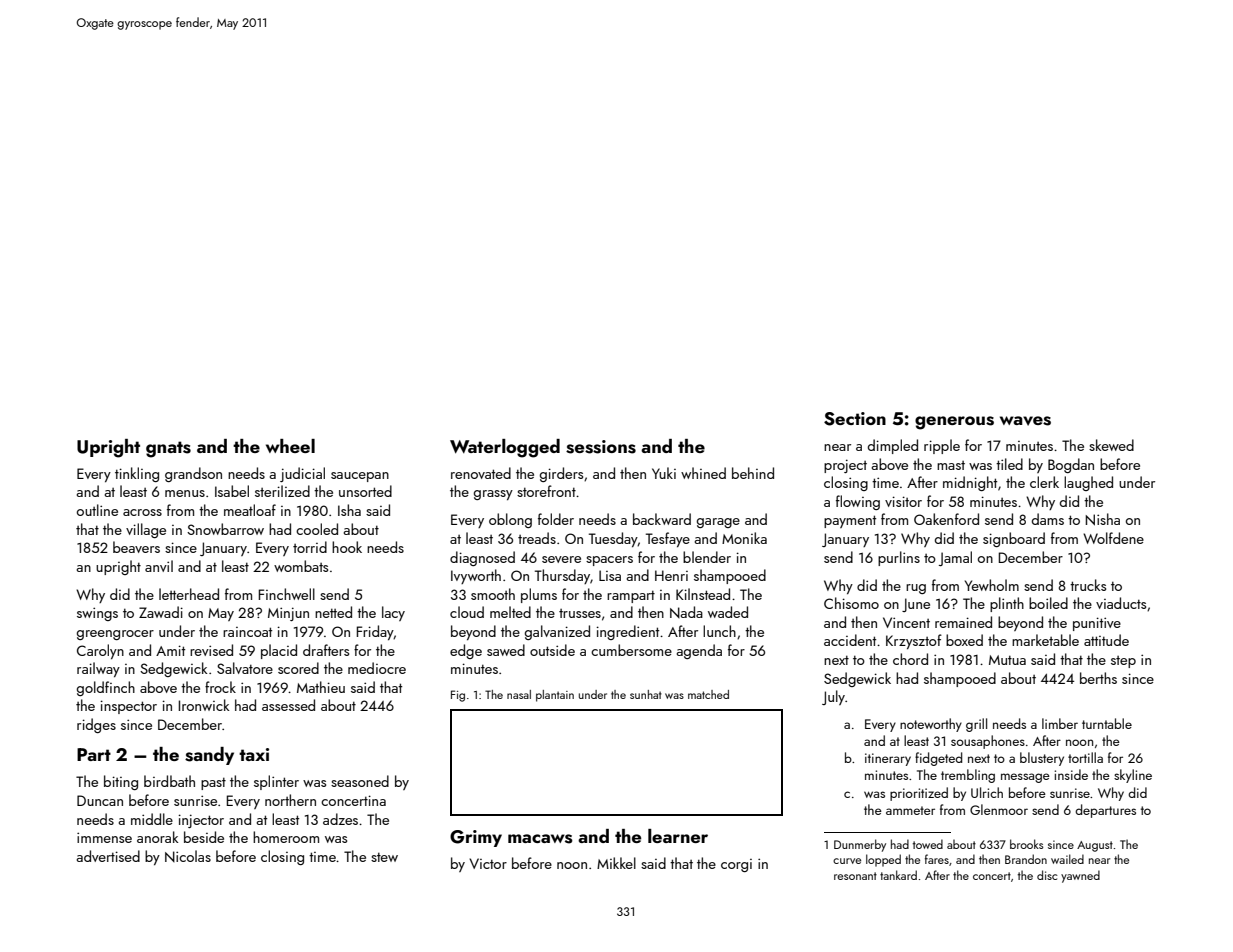 The width and height of the screenshot is (1233, 952). What do you see at coordinates (360, 781) in the screenshot?
I see `seasoned` at bounding box center [360, 781].
